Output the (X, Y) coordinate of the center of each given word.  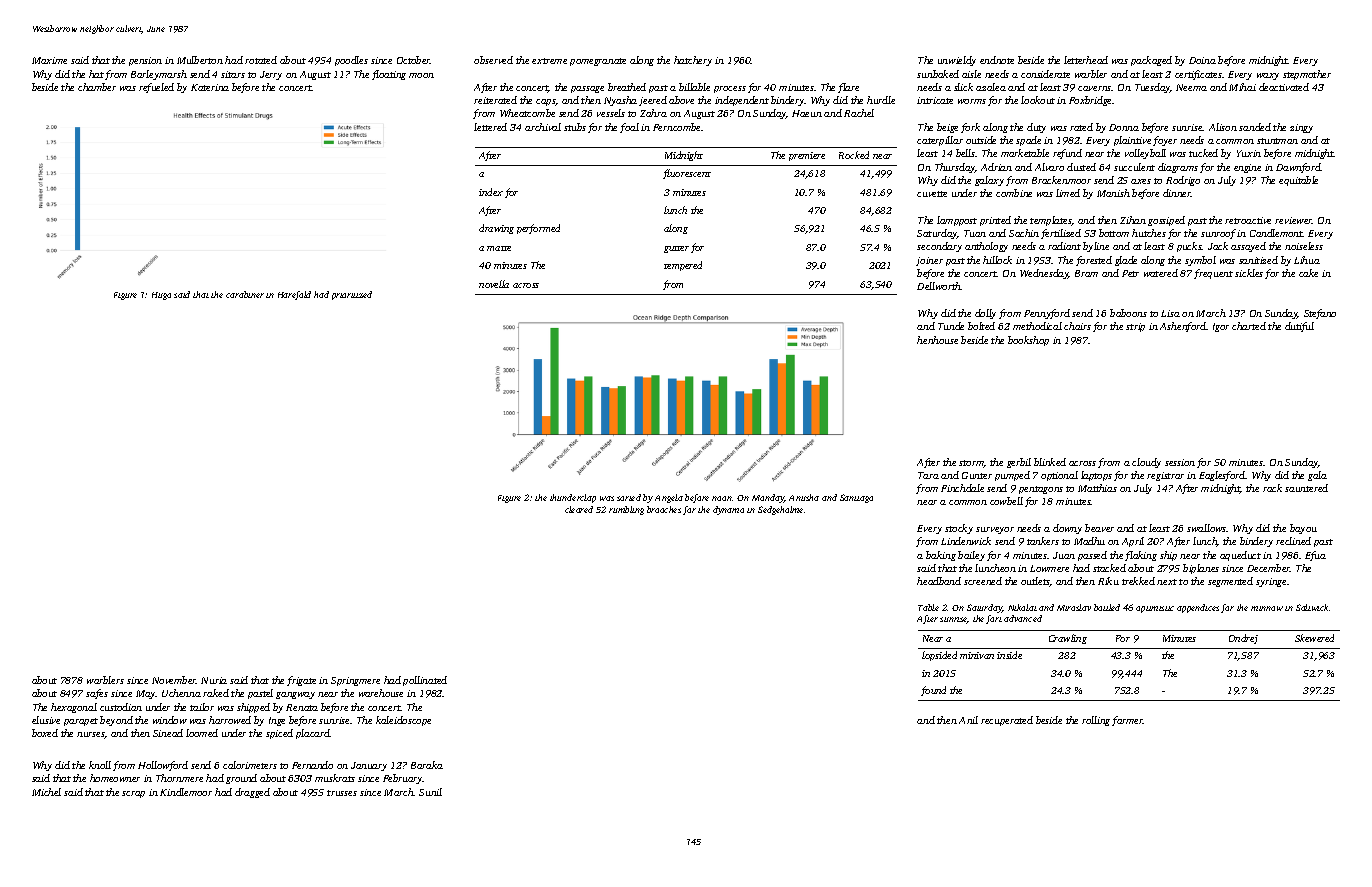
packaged (1151, 61)
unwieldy (957, 61)
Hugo (161, 296)
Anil (968, 720)
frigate (301, 681)
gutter (676, 249)
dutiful (1299, 327)
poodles (351, 61)
